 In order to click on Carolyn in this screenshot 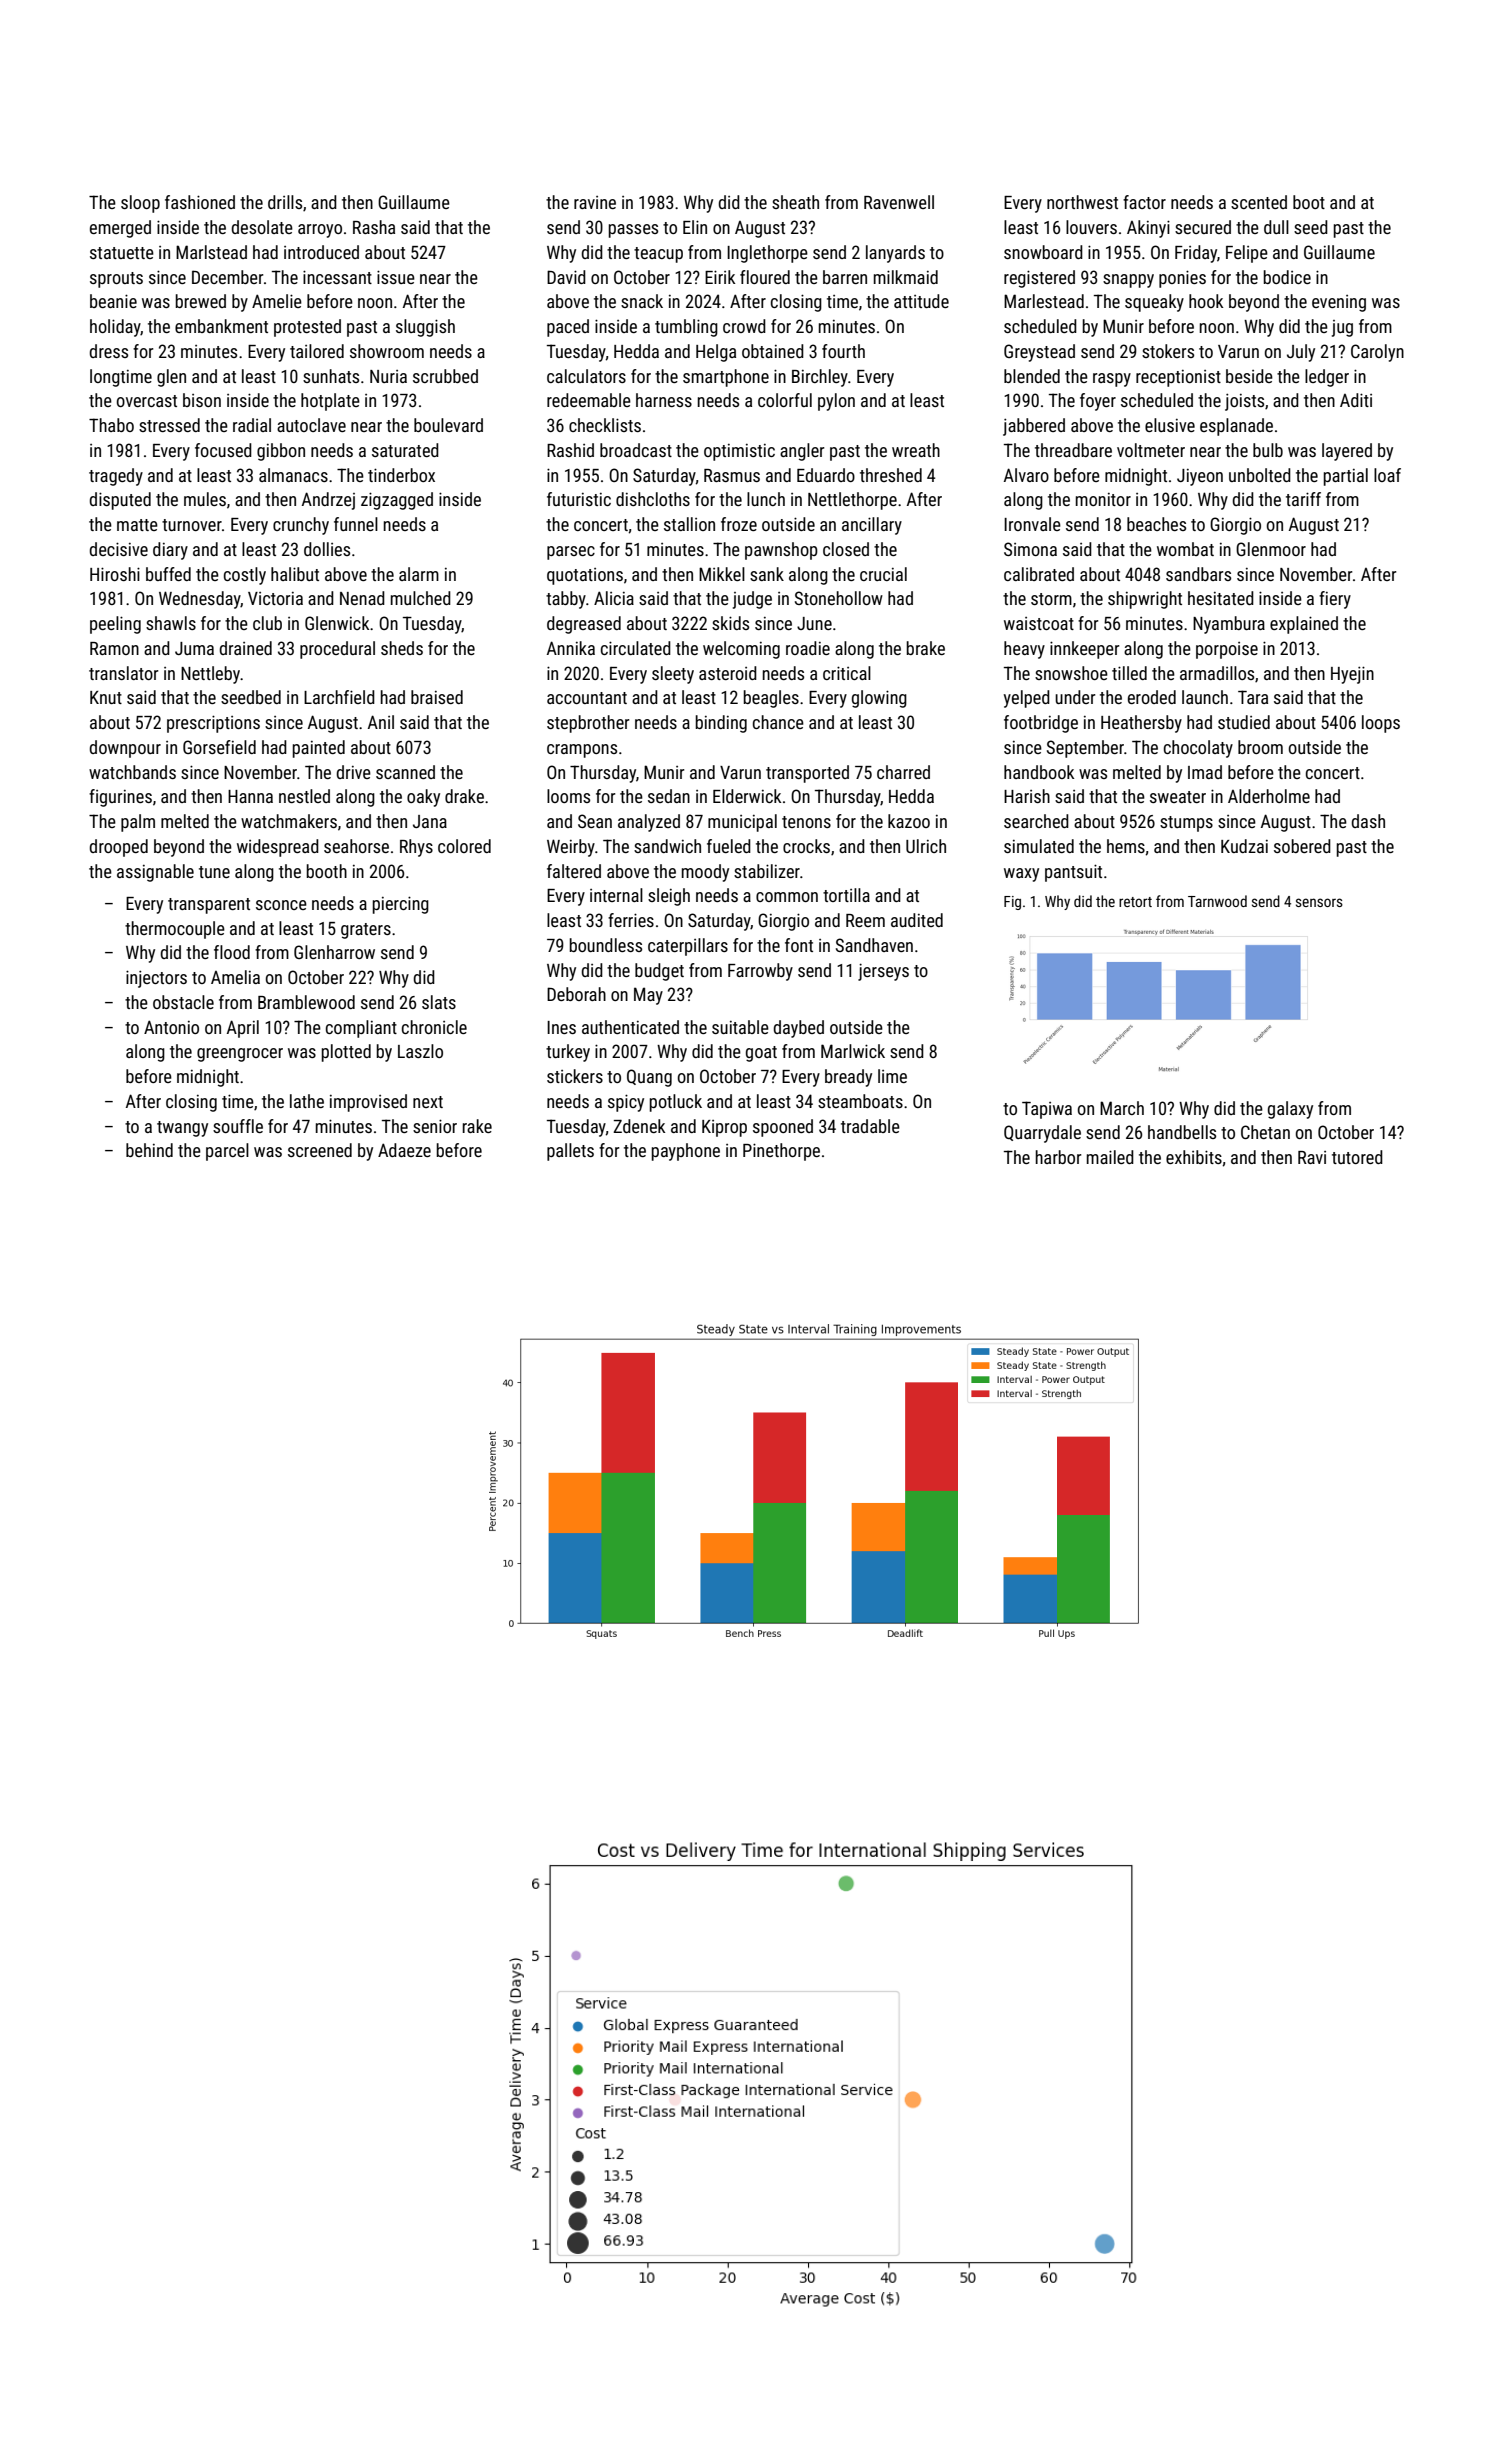, I will do `click(1377, 353)`.
